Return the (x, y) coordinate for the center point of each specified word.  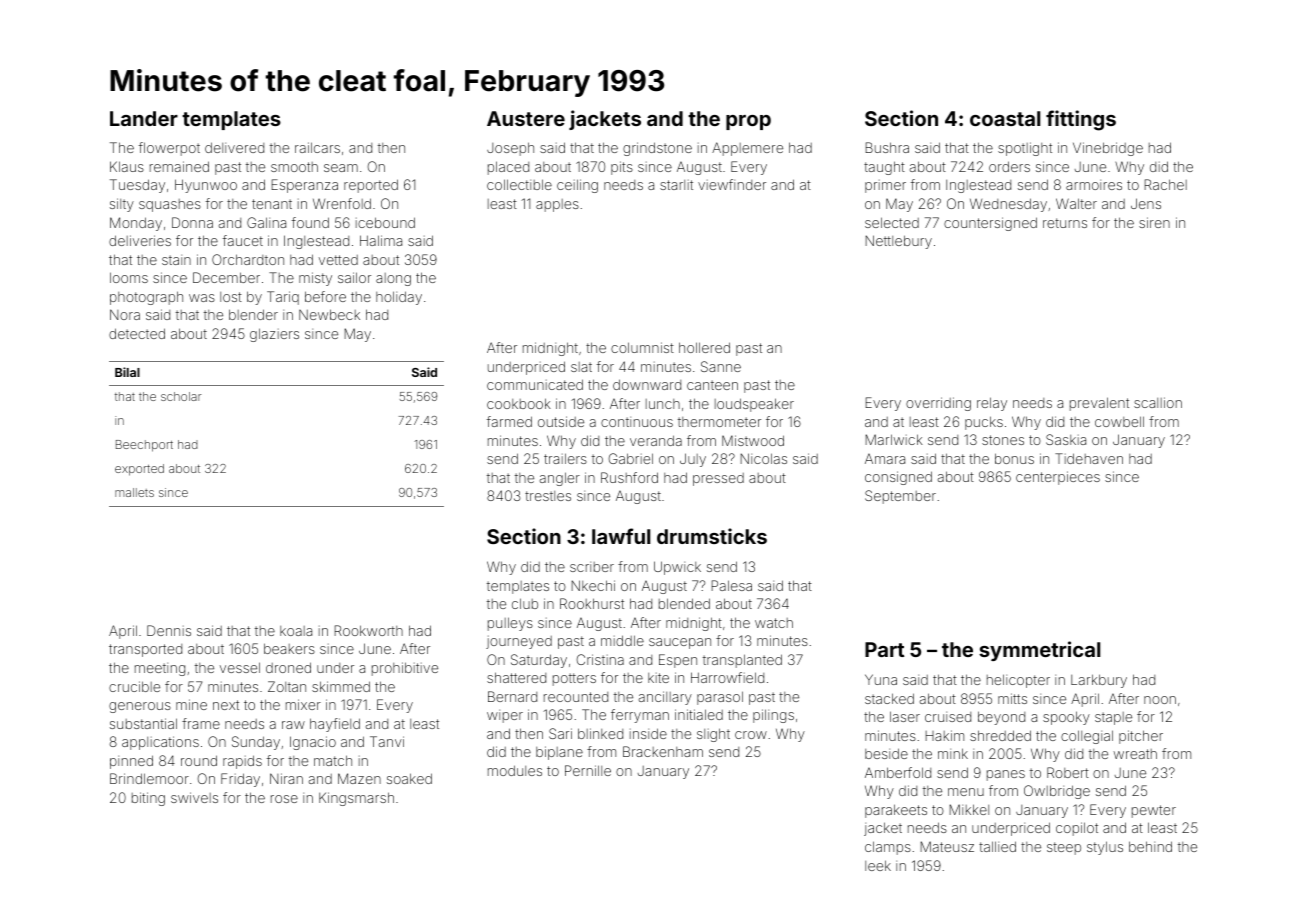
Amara (885, 459)
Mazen (359, 778)
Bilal (127, 372)
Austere (526, 118)
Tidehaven (1089, 458)
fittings (1081, 120)
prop (748, 122)
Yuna (881, 679)
